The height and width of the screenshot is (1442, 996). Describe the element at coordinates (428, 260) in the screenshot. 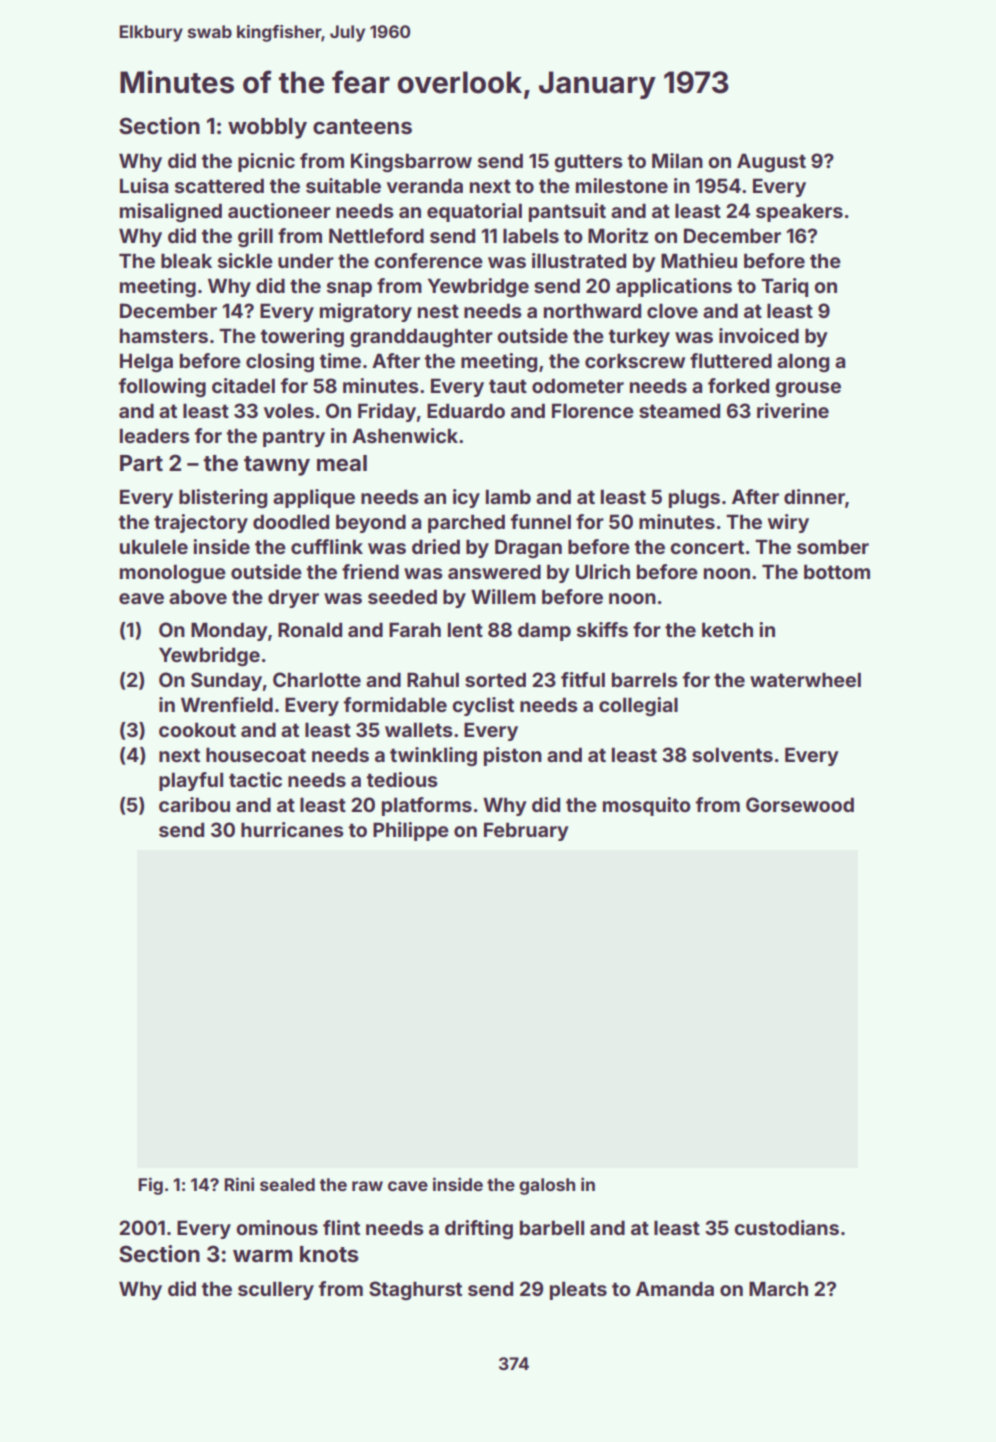

I see `conference` at that location.
